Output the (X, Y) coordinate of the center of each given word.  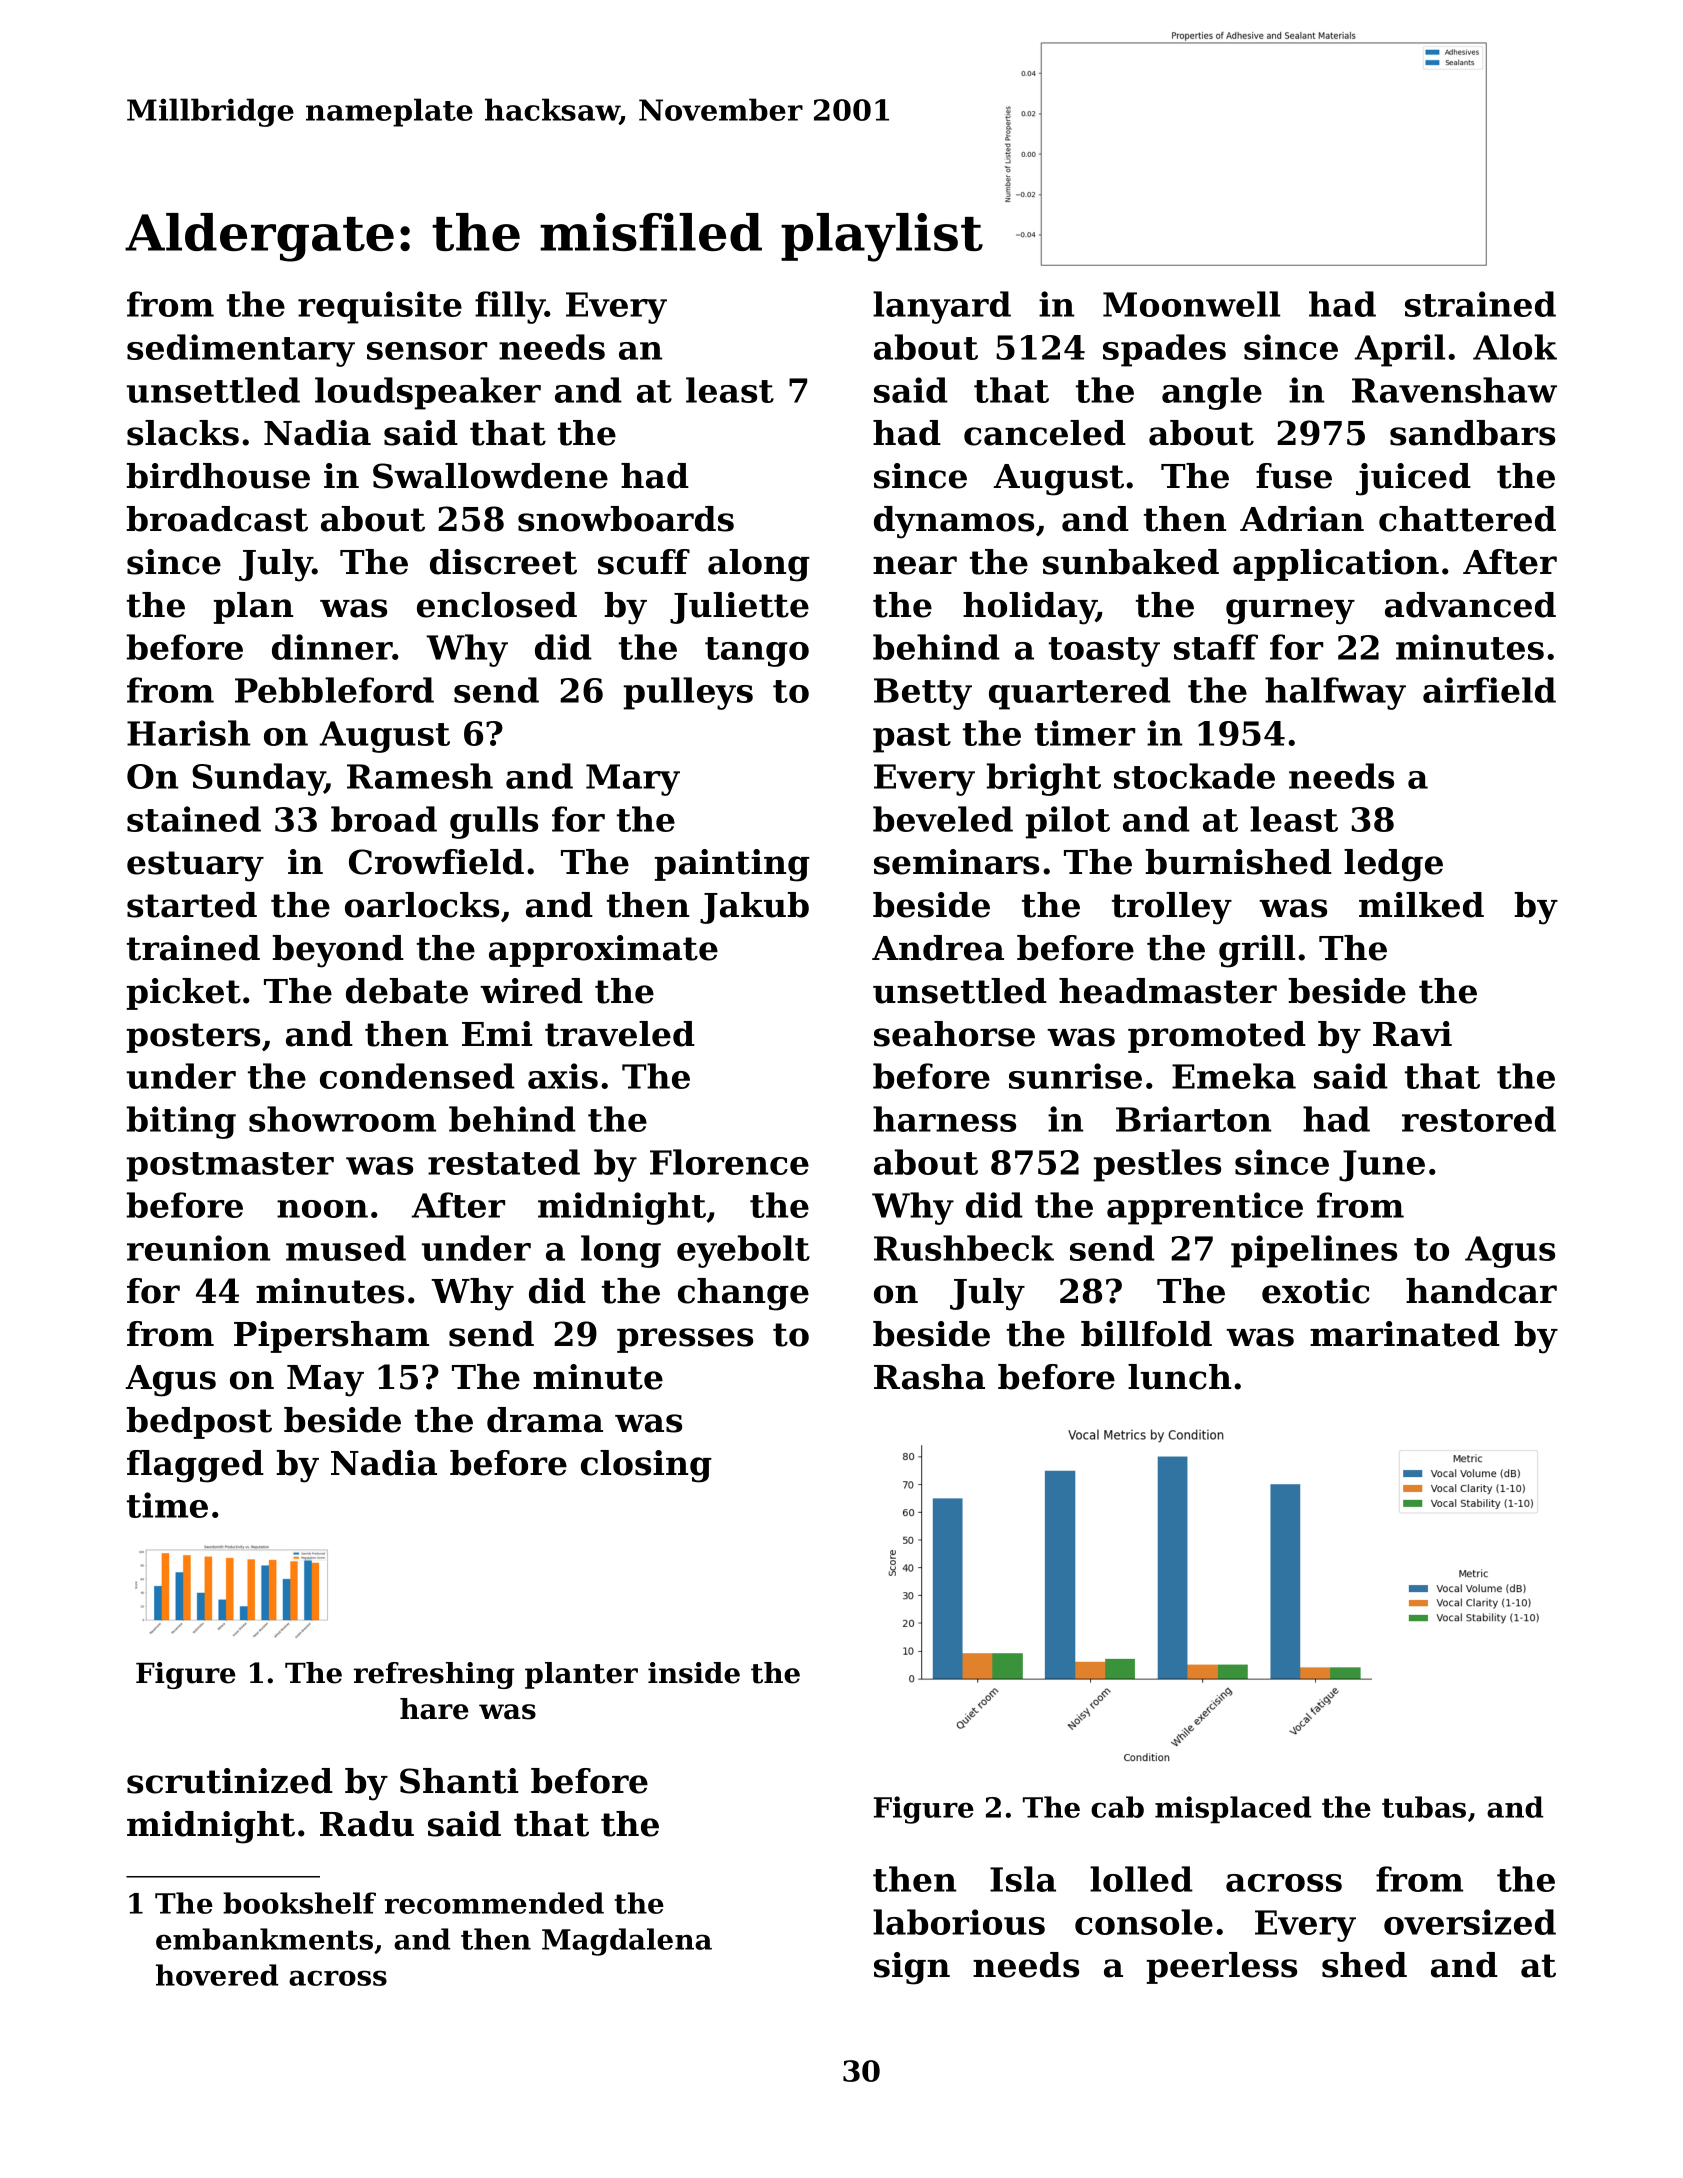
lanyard (942, 307)
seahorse (954, 1034)
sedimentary (241, 350)
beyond (338, 951)
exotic (1316, 1291)
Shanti (459, 1781)
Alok (1515, 347)
